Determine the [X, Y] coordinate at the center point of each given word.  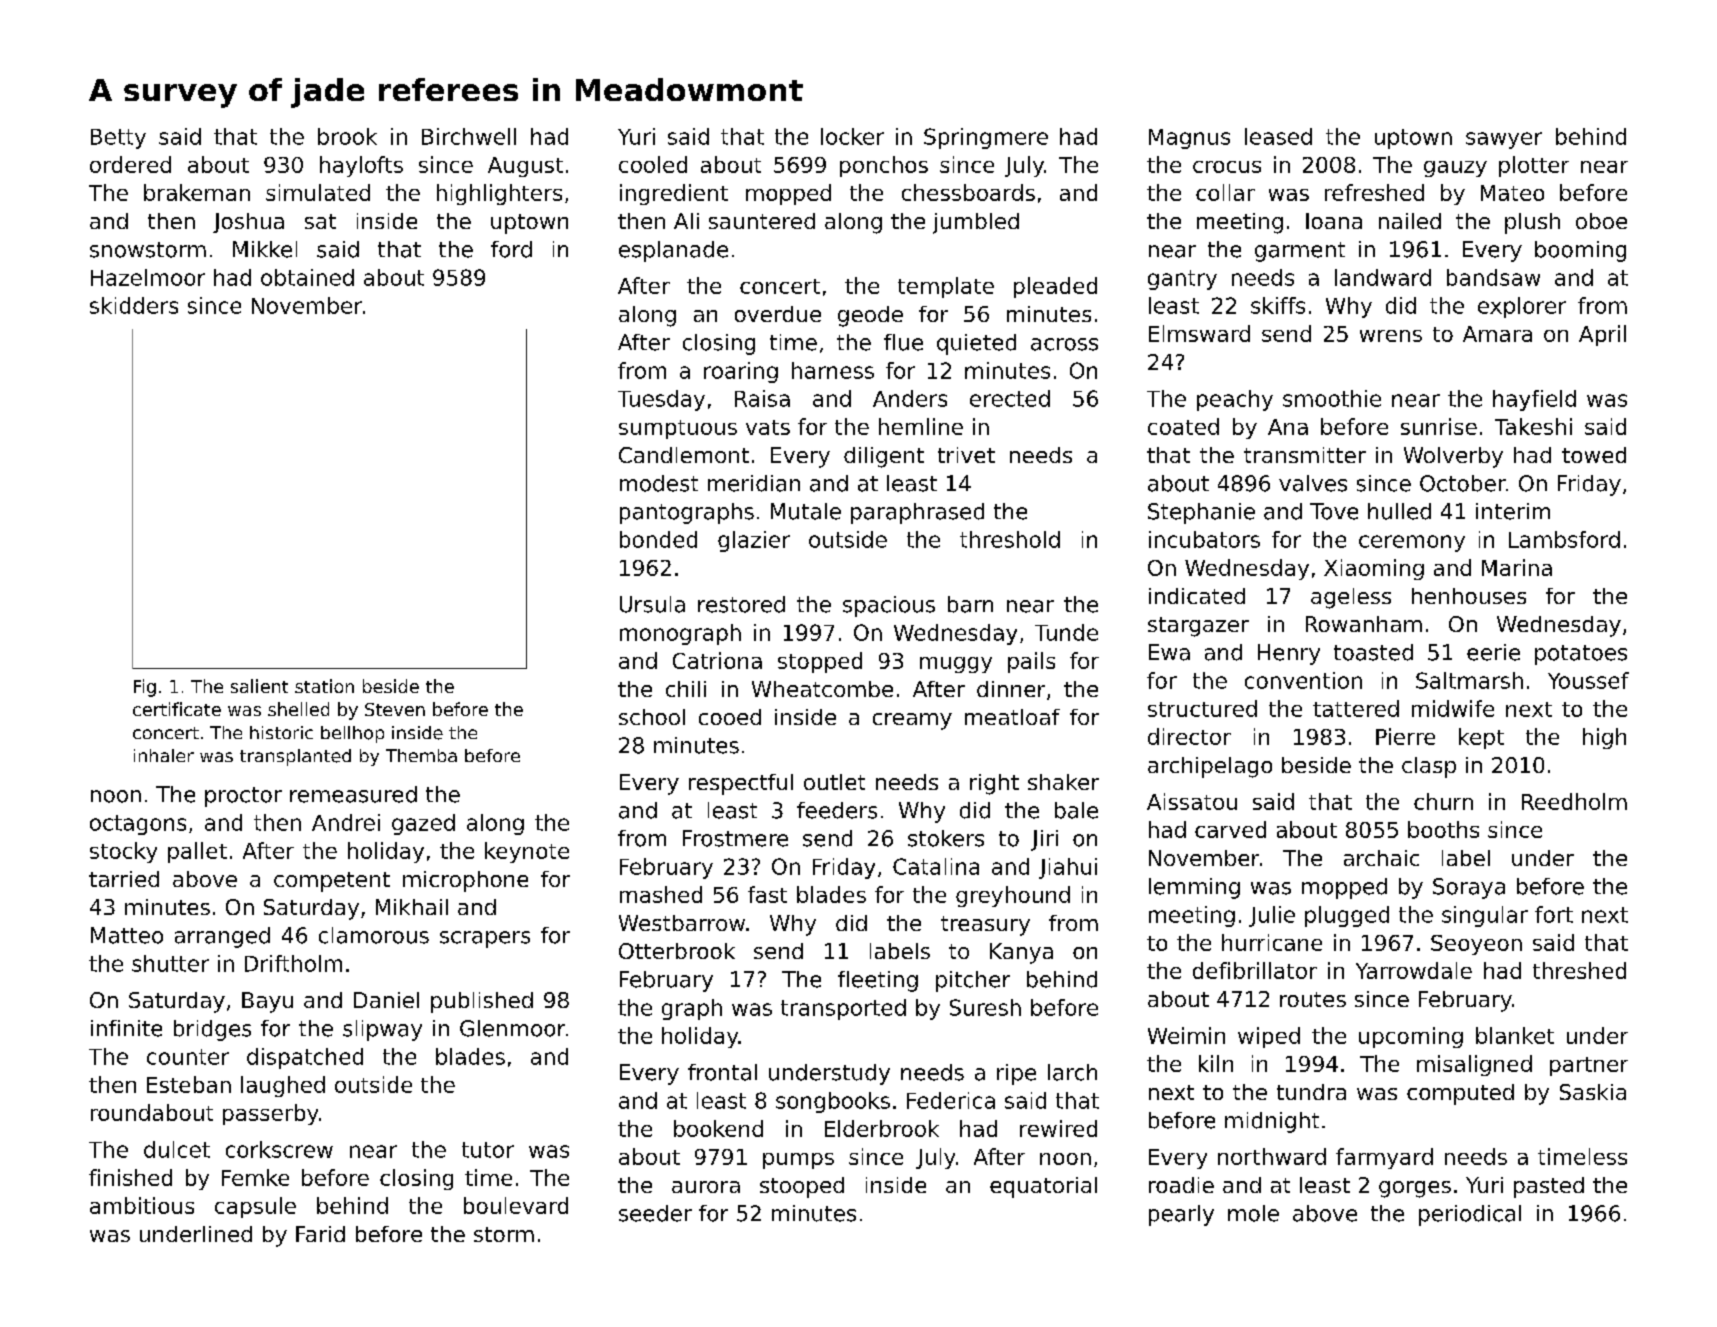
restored [741, 604]
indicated [1197, 596]
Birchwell [469, 136]
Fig [145, 688]
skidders [134, 305]
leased [1278, 136]
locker [852, 136]
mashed [661, 894]
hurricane [1272, 942]
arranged [222, 937]
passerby [270, 1114]
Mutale [806, 511]
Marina [1517, 567]
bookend [718, 1128]
